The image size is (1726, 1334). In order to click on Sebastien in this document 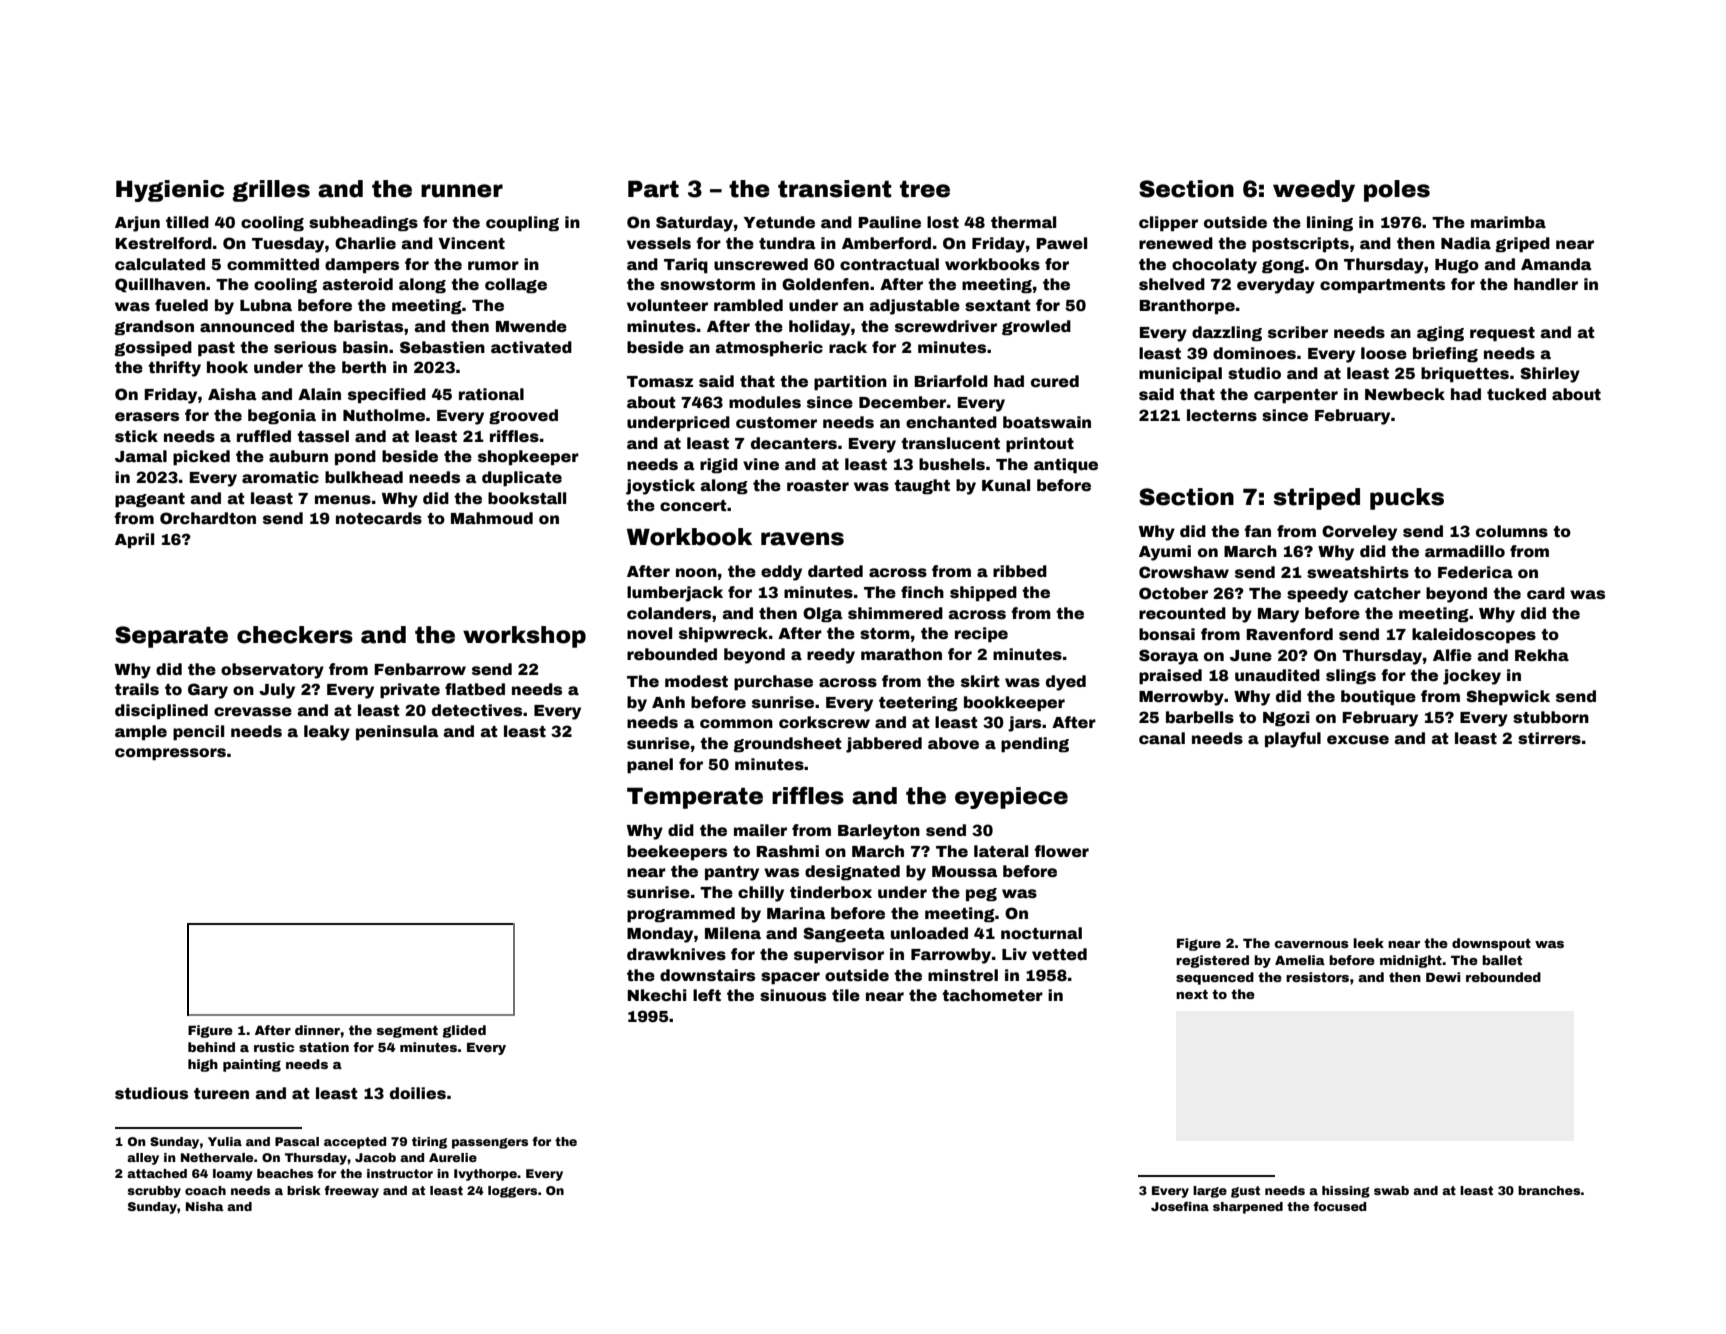, I will do `click(442, 347)`.
